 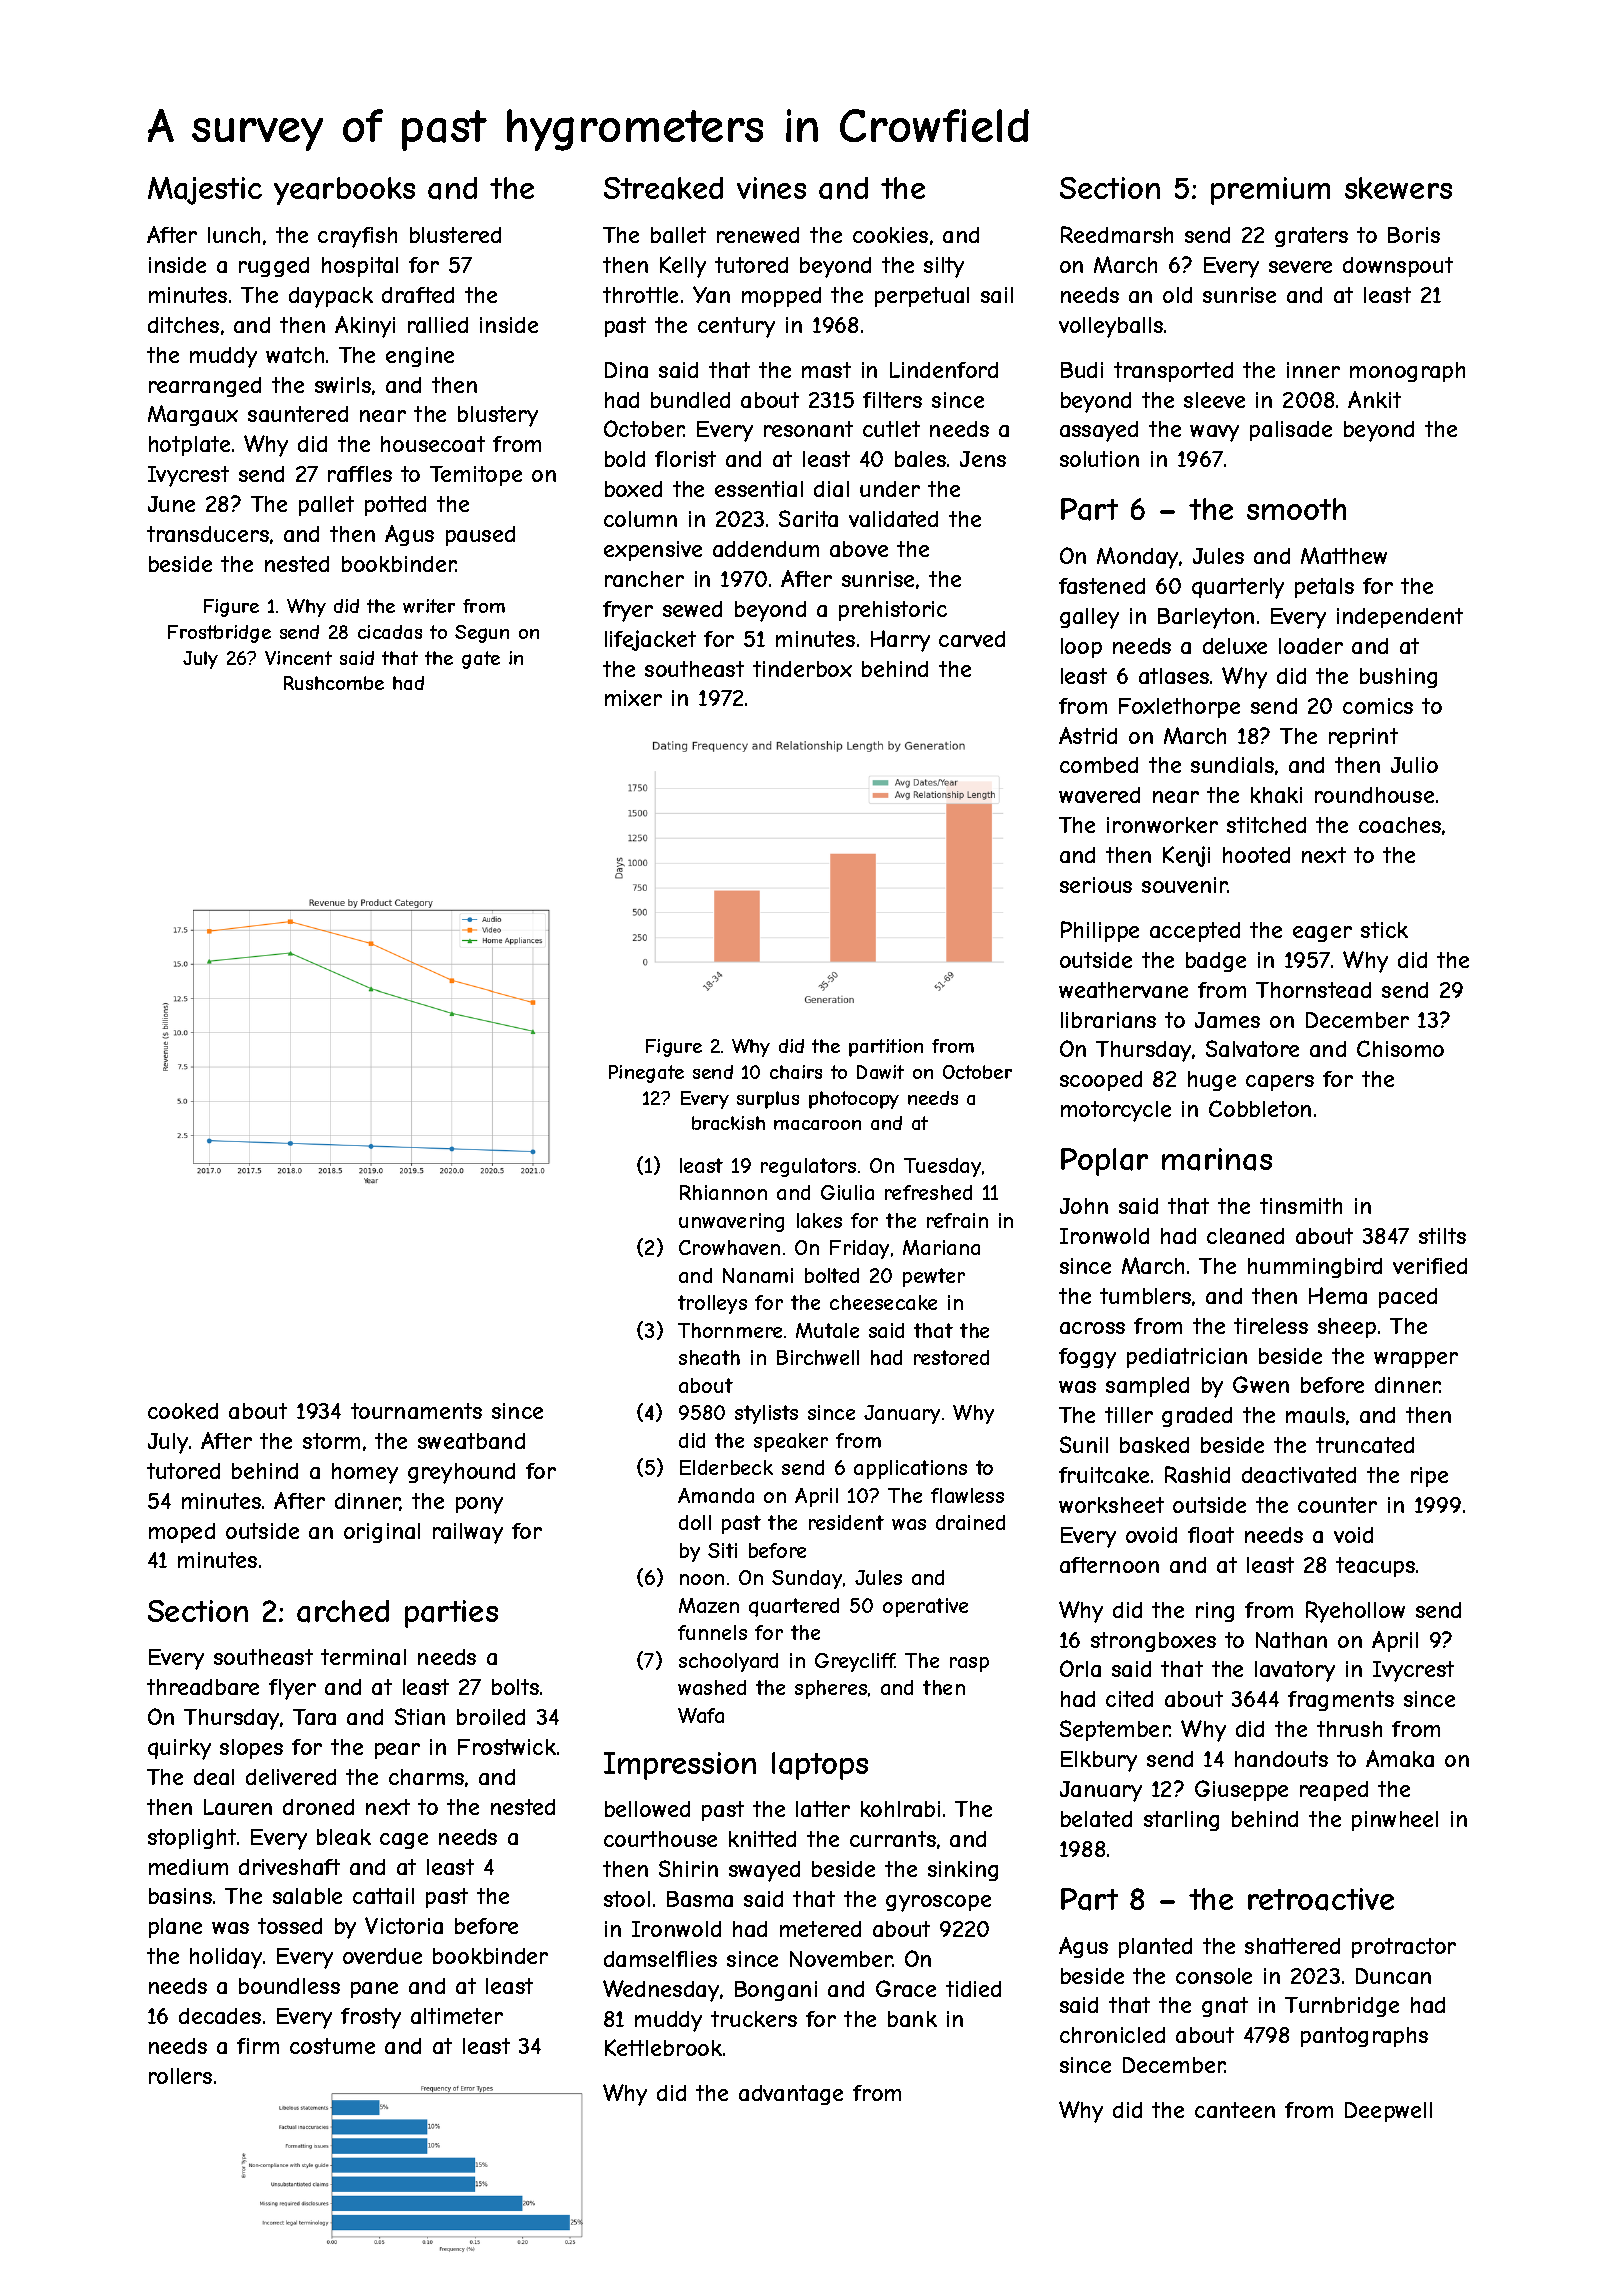 What do you see at coordinates (728, 1123) in the screenshot?
I see `brackish` at bounding box center [728, 1123].
